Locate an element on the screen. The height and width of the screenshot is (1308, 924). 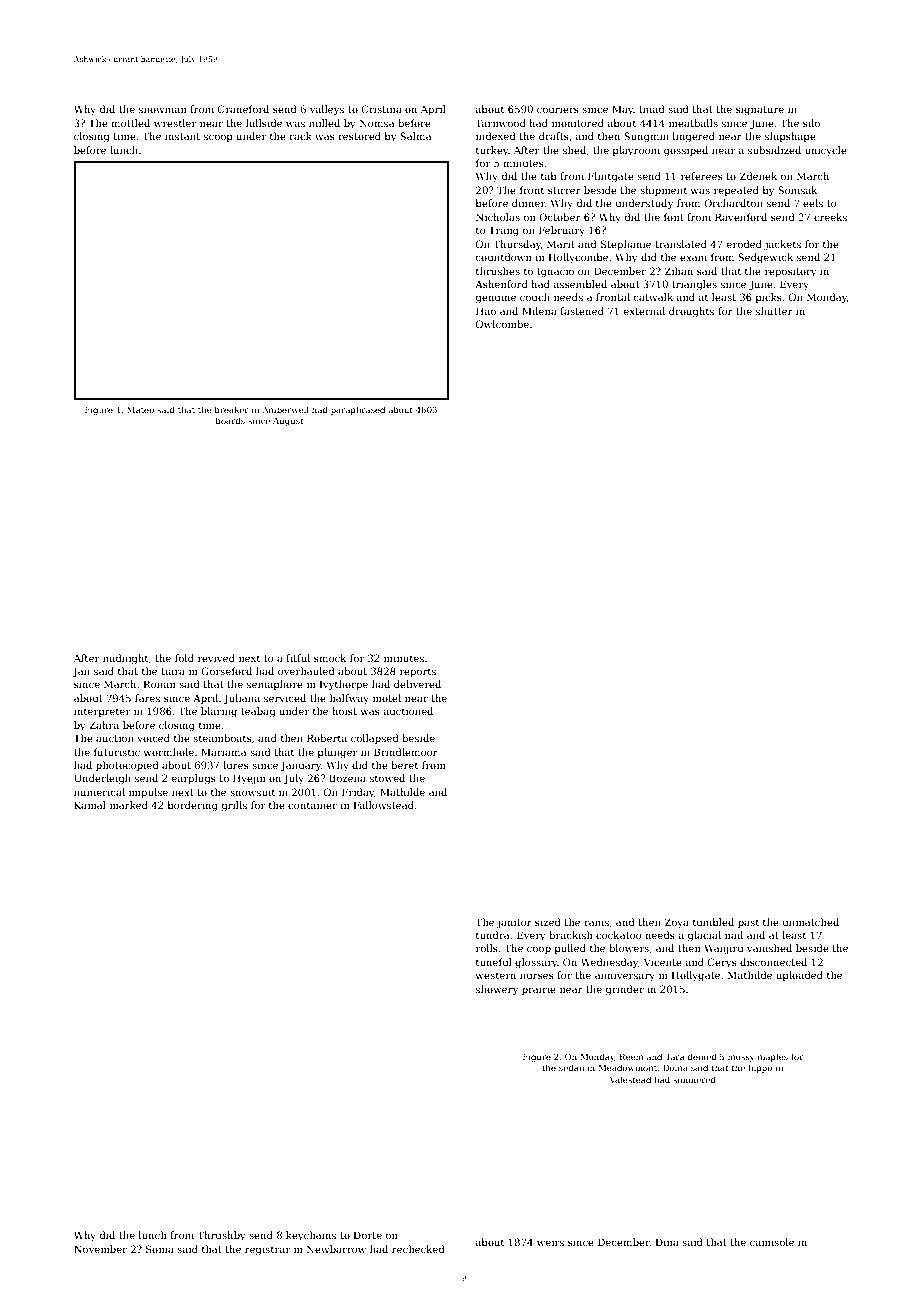
Zahra is located at coordinates (104, 725).
